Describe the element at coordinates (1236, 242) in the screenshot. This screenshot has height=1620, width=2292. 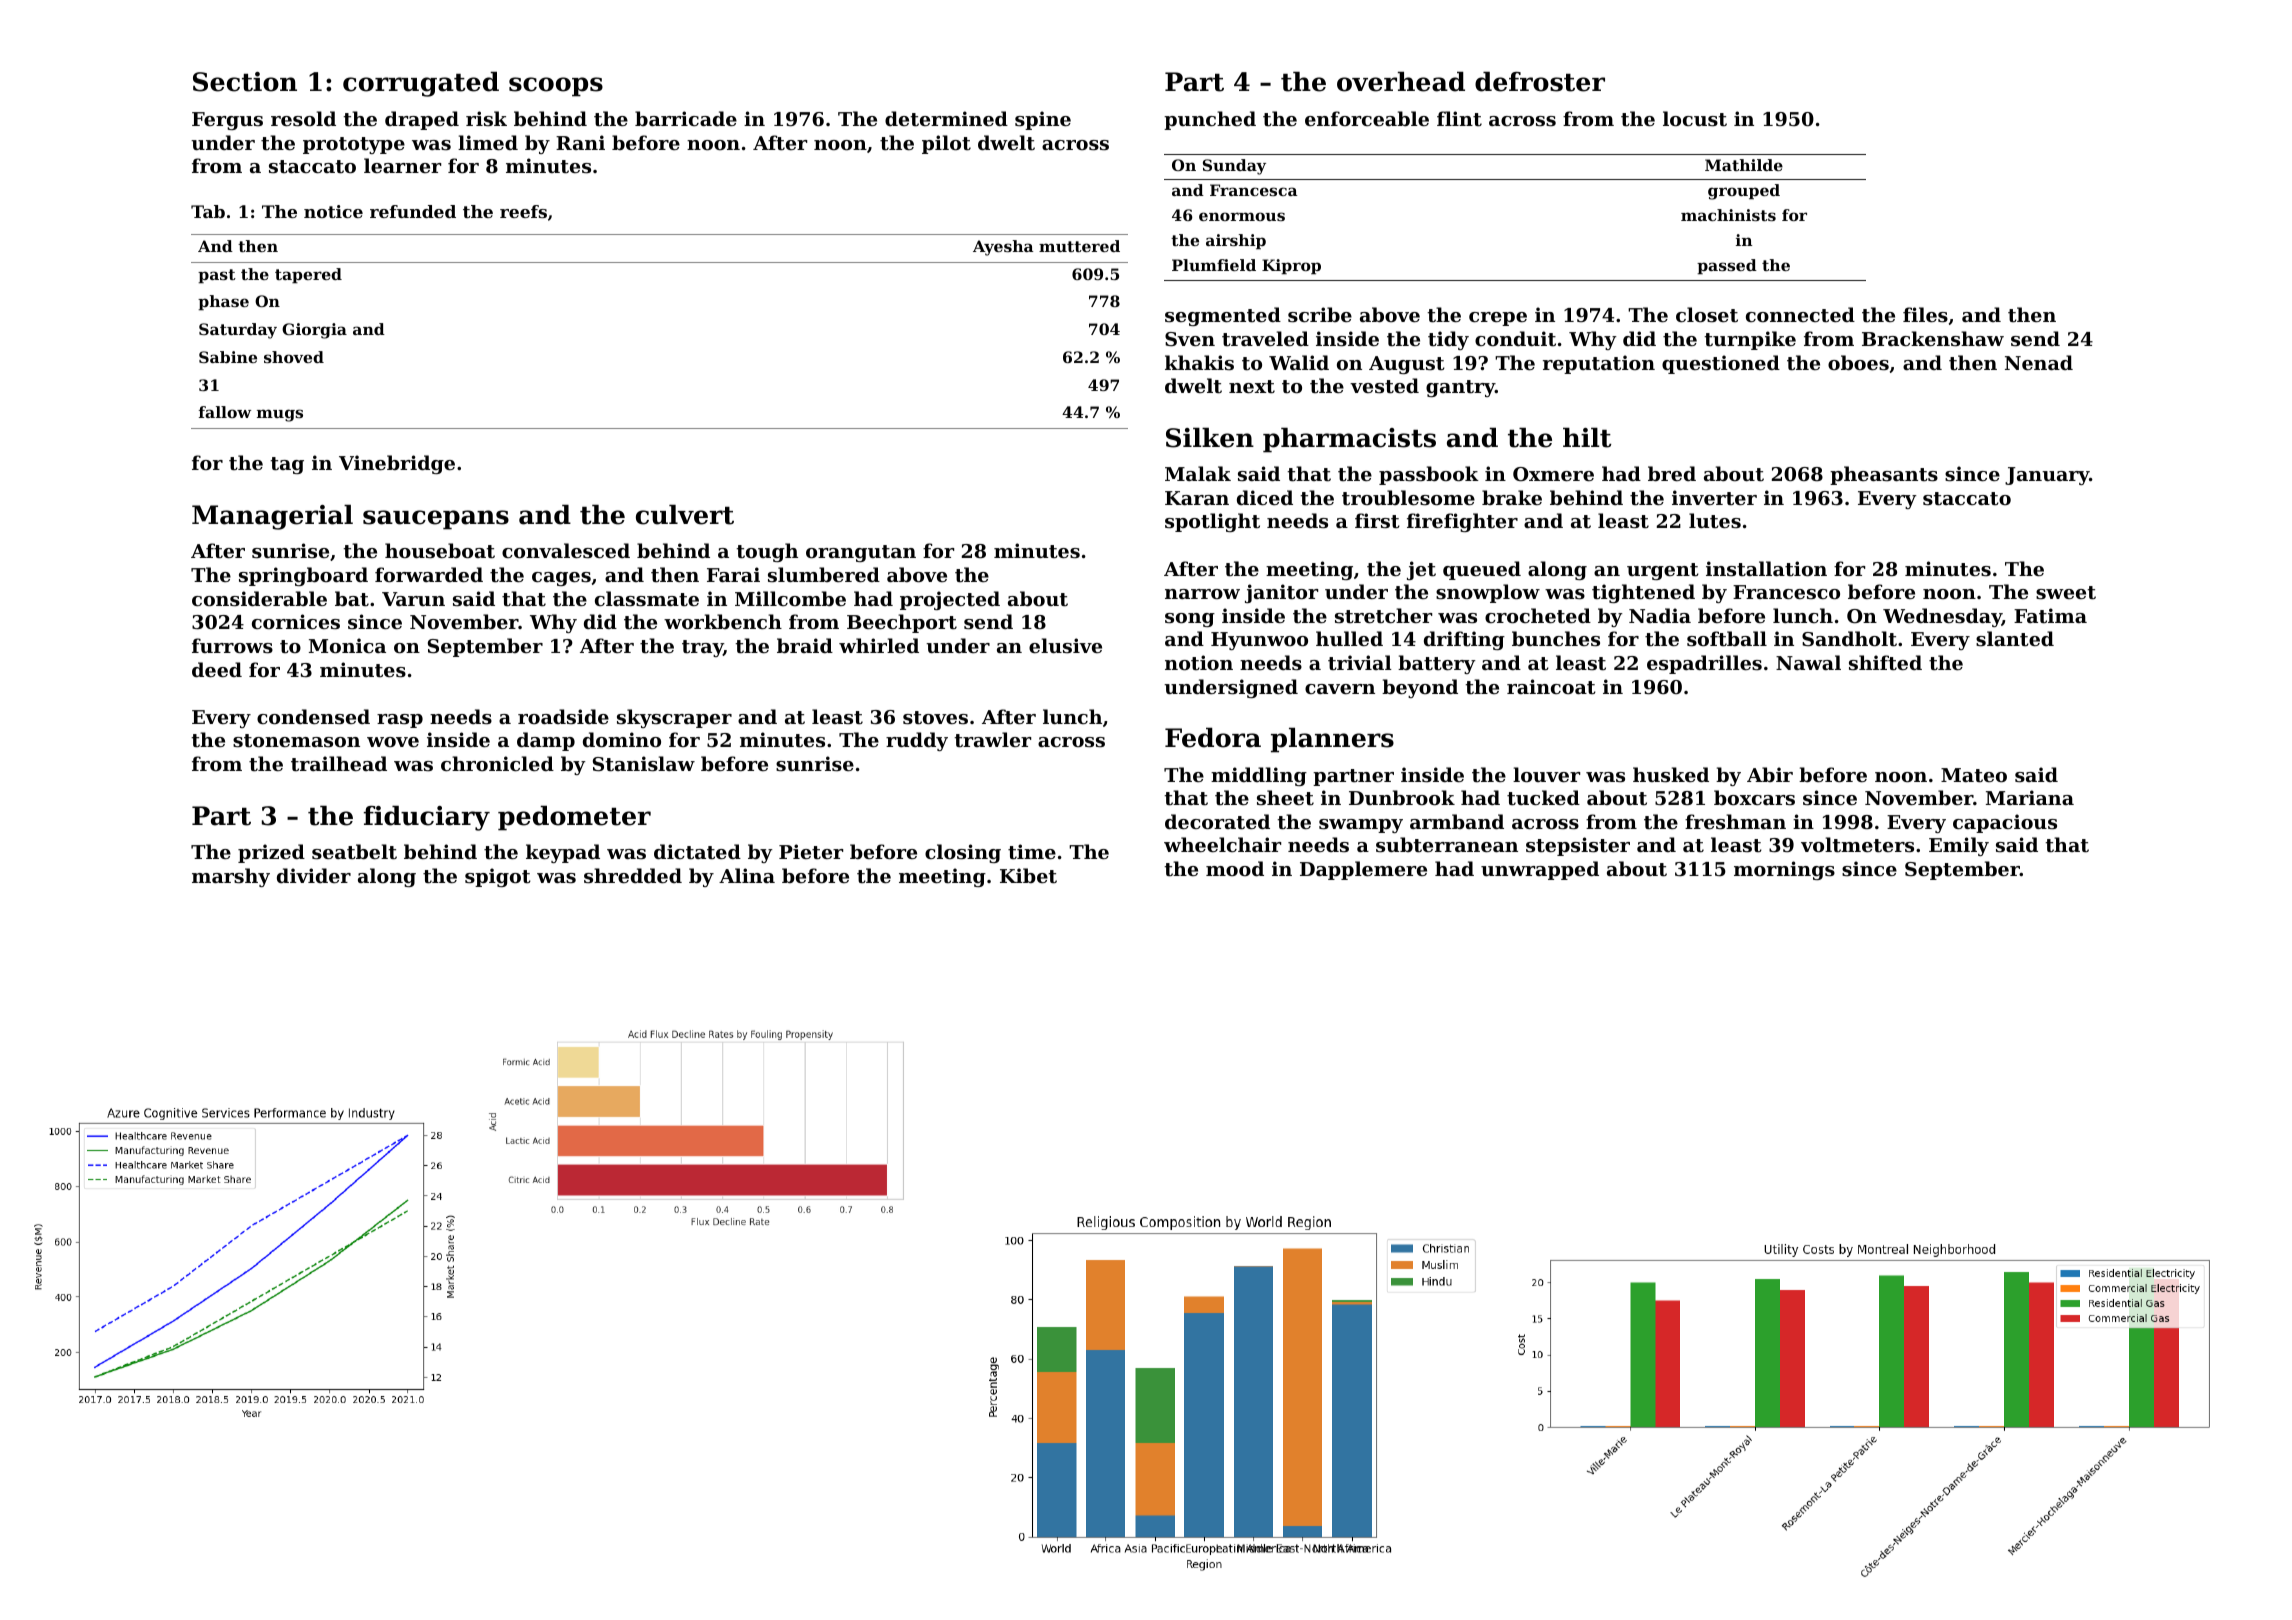
I see `airship` at that location.
